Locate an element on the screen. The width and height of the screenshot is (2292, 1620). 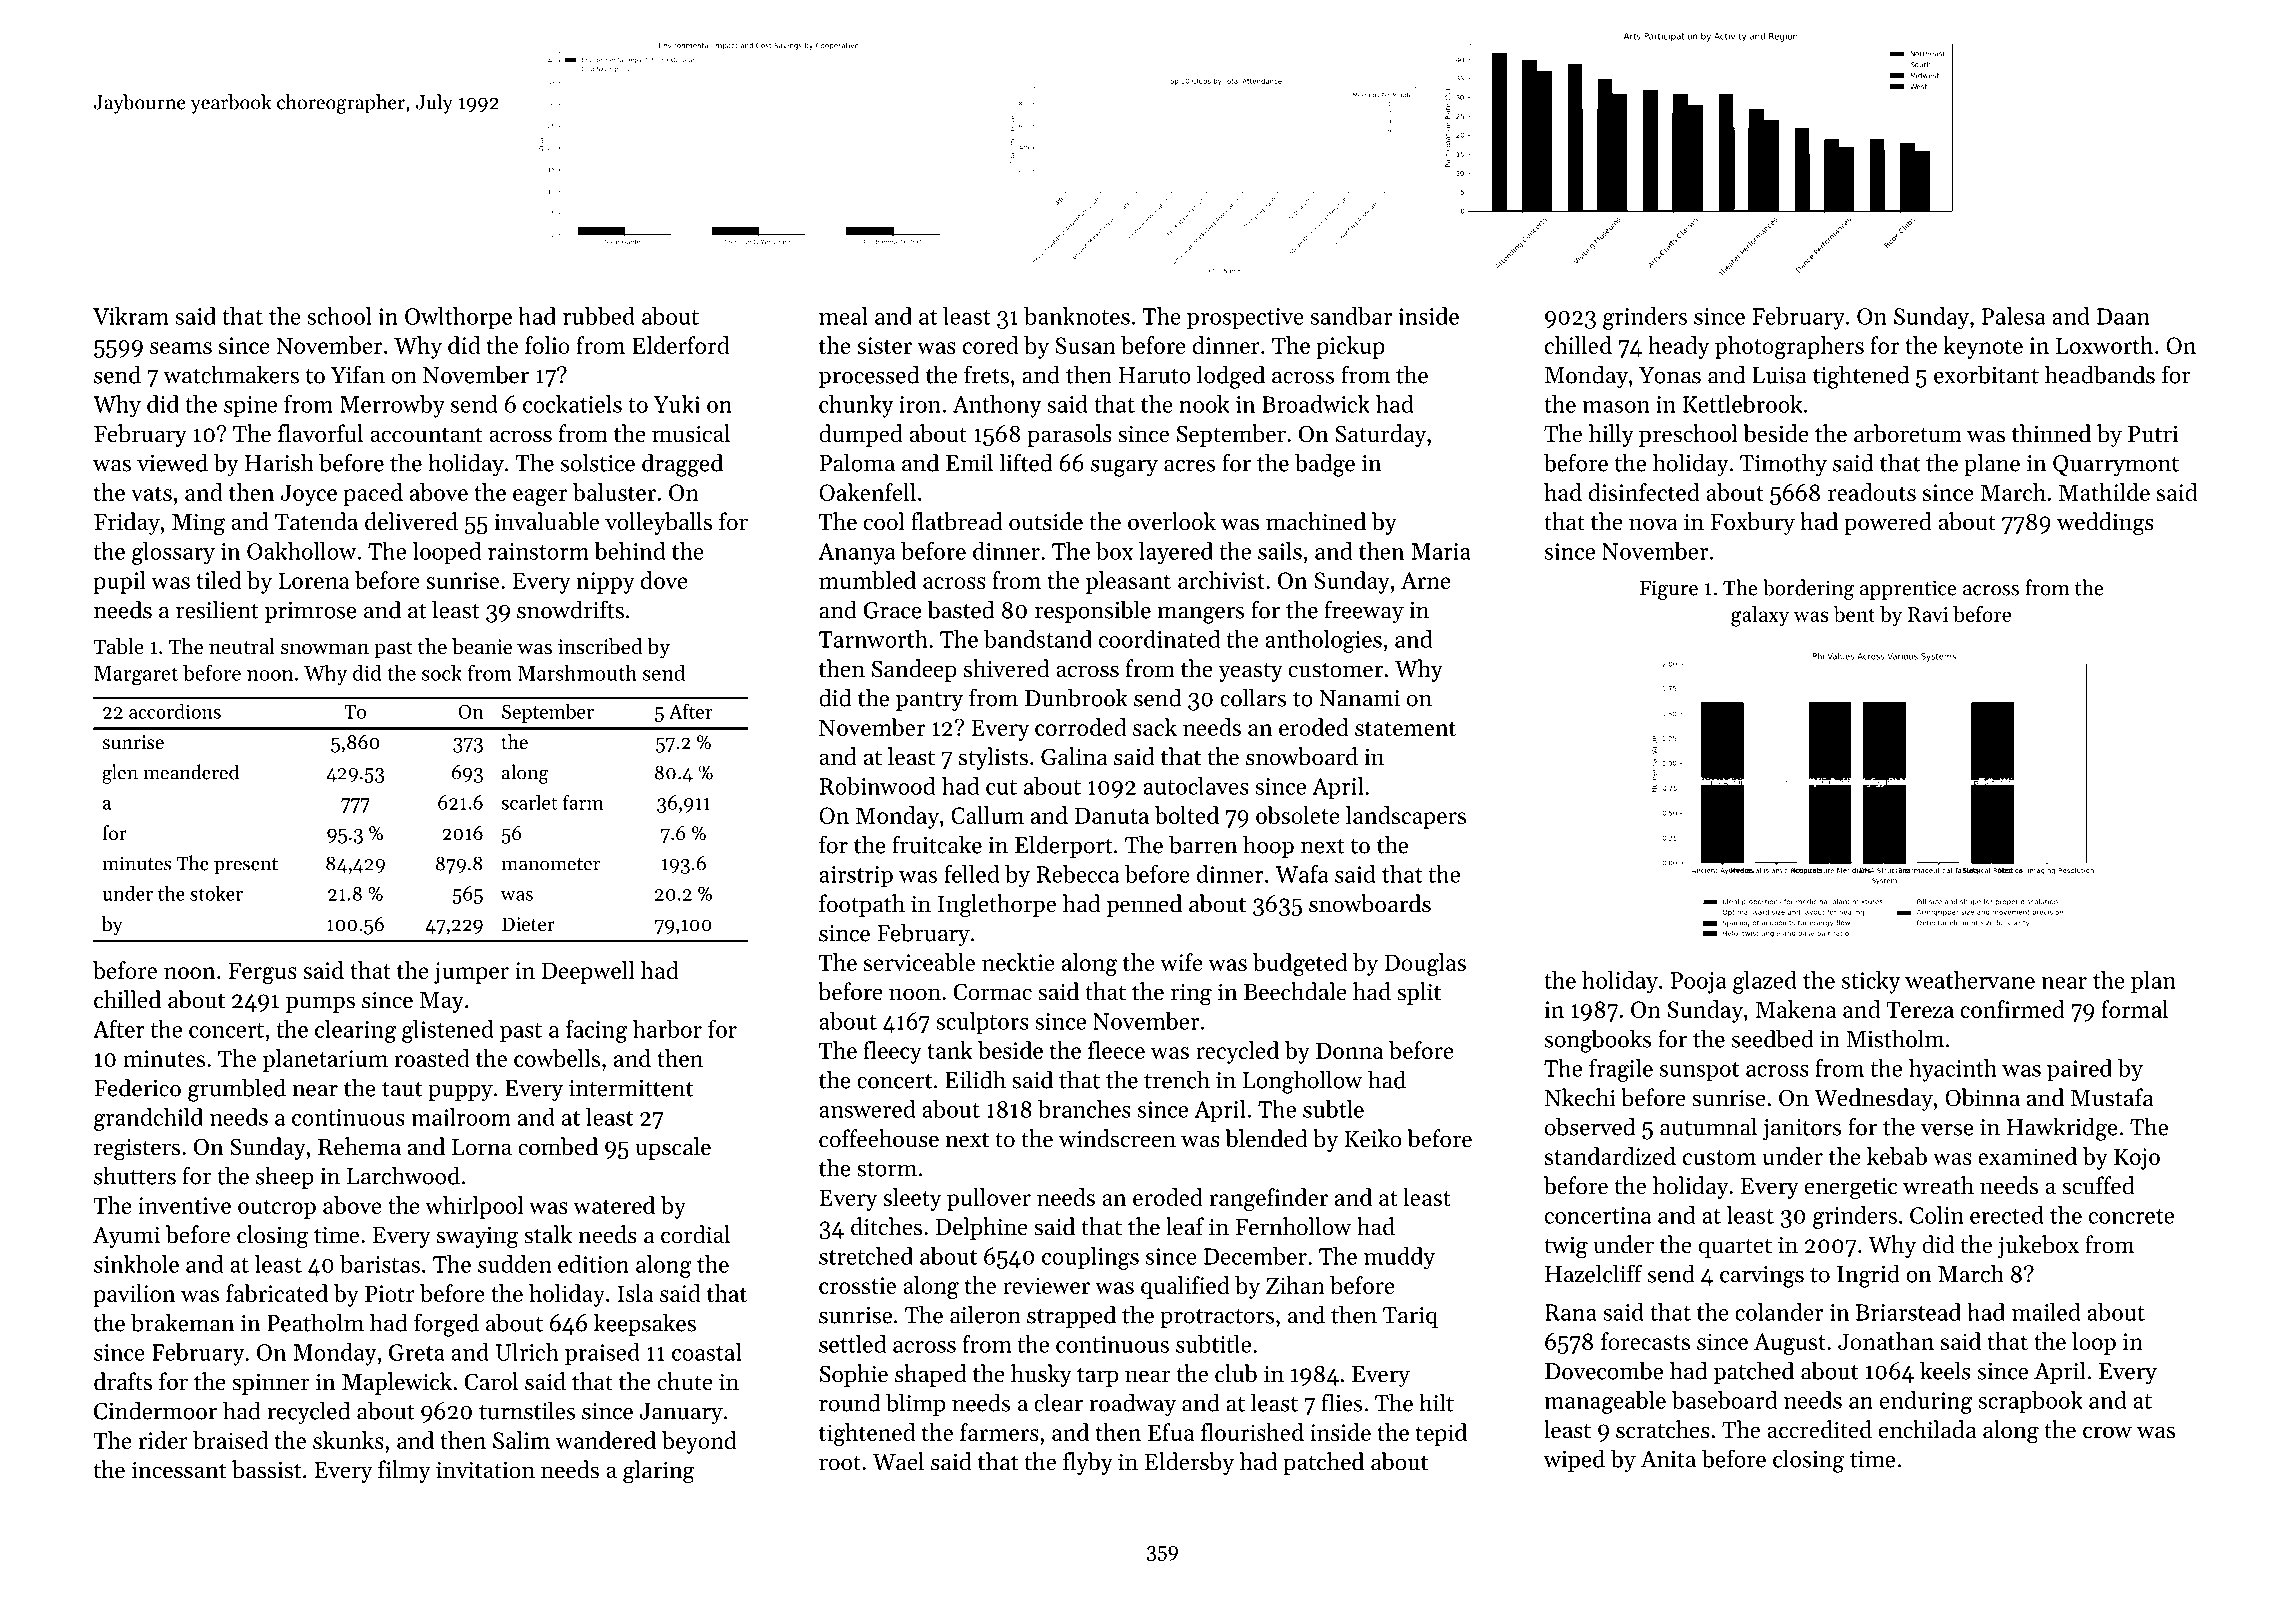
sugary is located at coordinates (1124, 468).
